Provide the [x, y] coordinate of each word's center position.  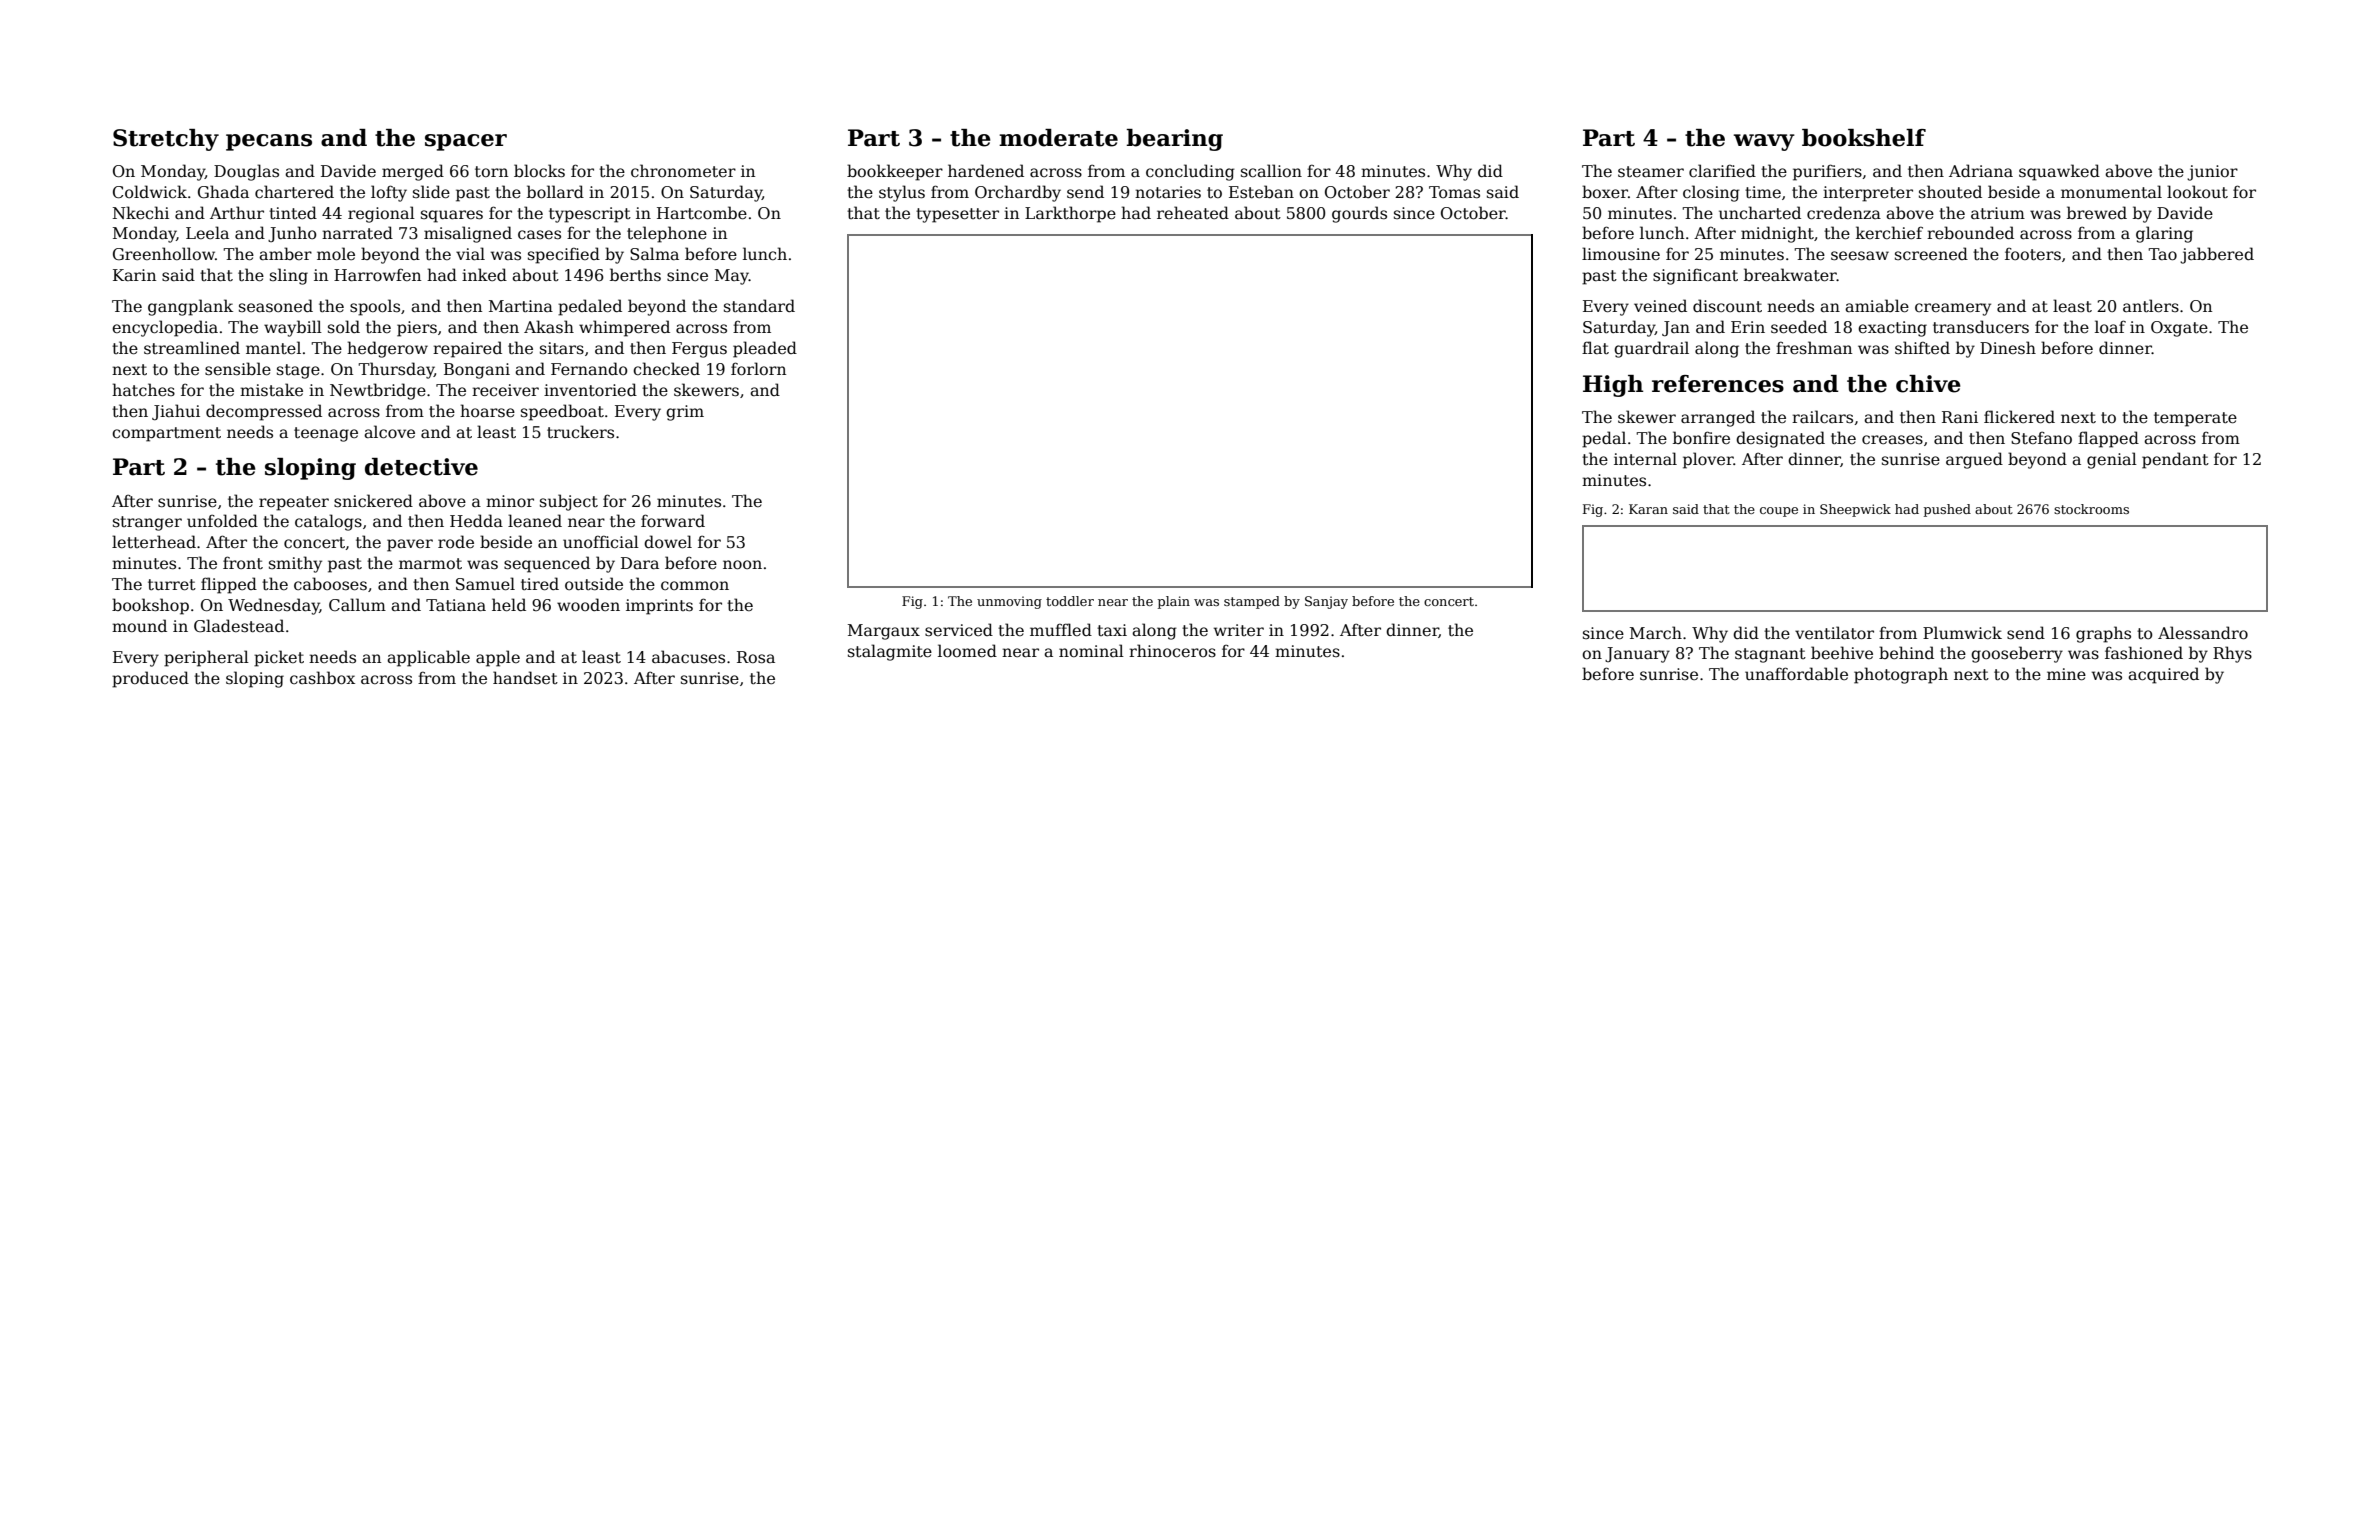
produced [150, 679]
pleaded [765, 349]
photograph [1901, 675]
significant [1695, 276]
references [1718, 384]
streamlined [192, 348]
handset [525, 678]
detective [421, 467]
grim [685, 413]
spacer [466, 142]
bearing [1174, 140]
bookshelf [1864, 138]
